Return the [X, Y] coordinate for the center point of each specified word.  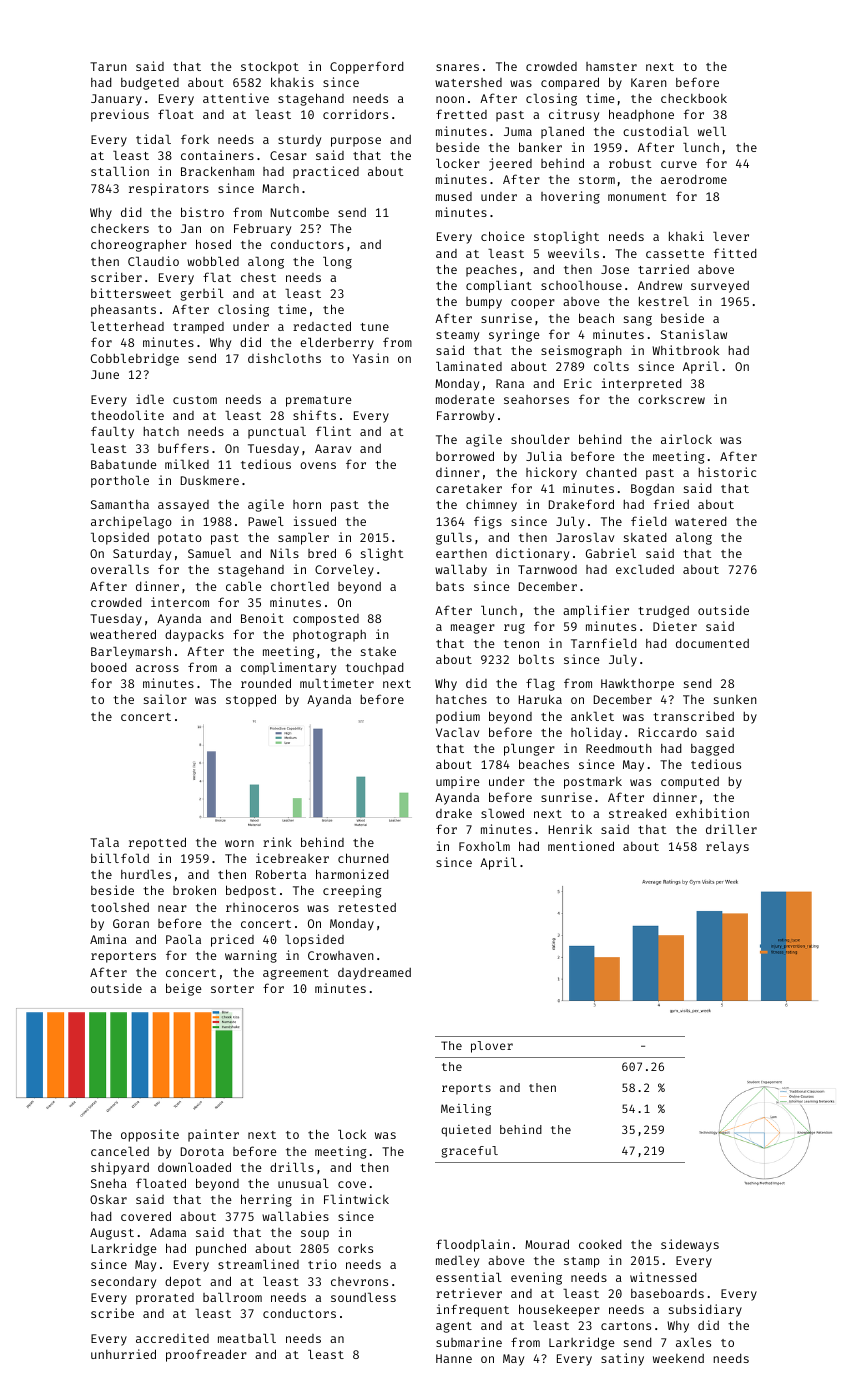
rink [277, 842]
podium [458, 717]
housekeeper [559, 1310]
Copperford [367, 67]
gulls [454, 539]
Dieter [675, 626]
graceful [470, 1152]
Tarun [108, 66]
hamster [611, 66]
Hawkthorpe [637, 684]
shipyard [120, 1168]
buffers [183, 448]
